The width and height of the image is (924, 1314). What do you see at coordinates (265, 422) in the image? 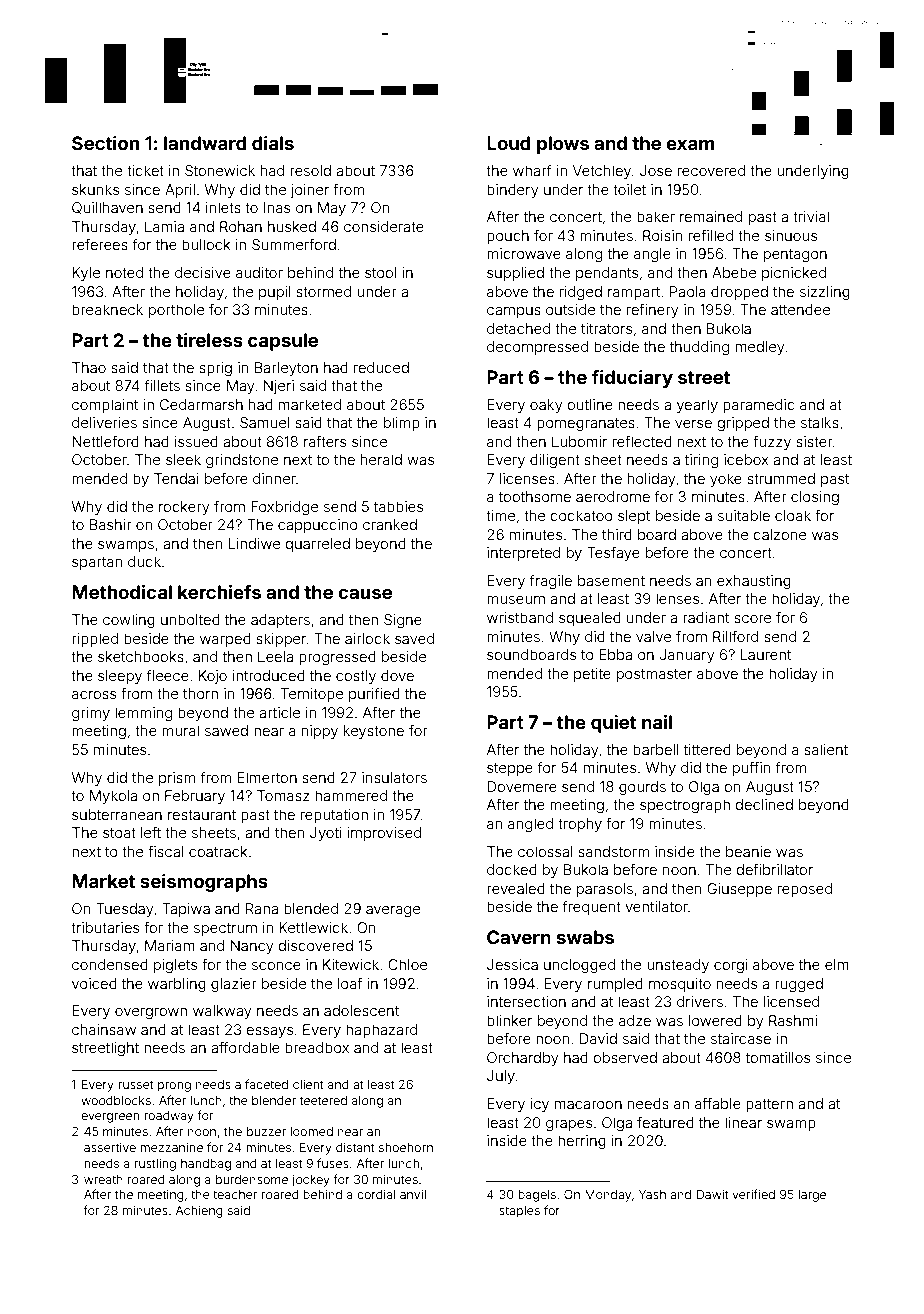
I see `Samuel` at bounding box center [265, 422].
